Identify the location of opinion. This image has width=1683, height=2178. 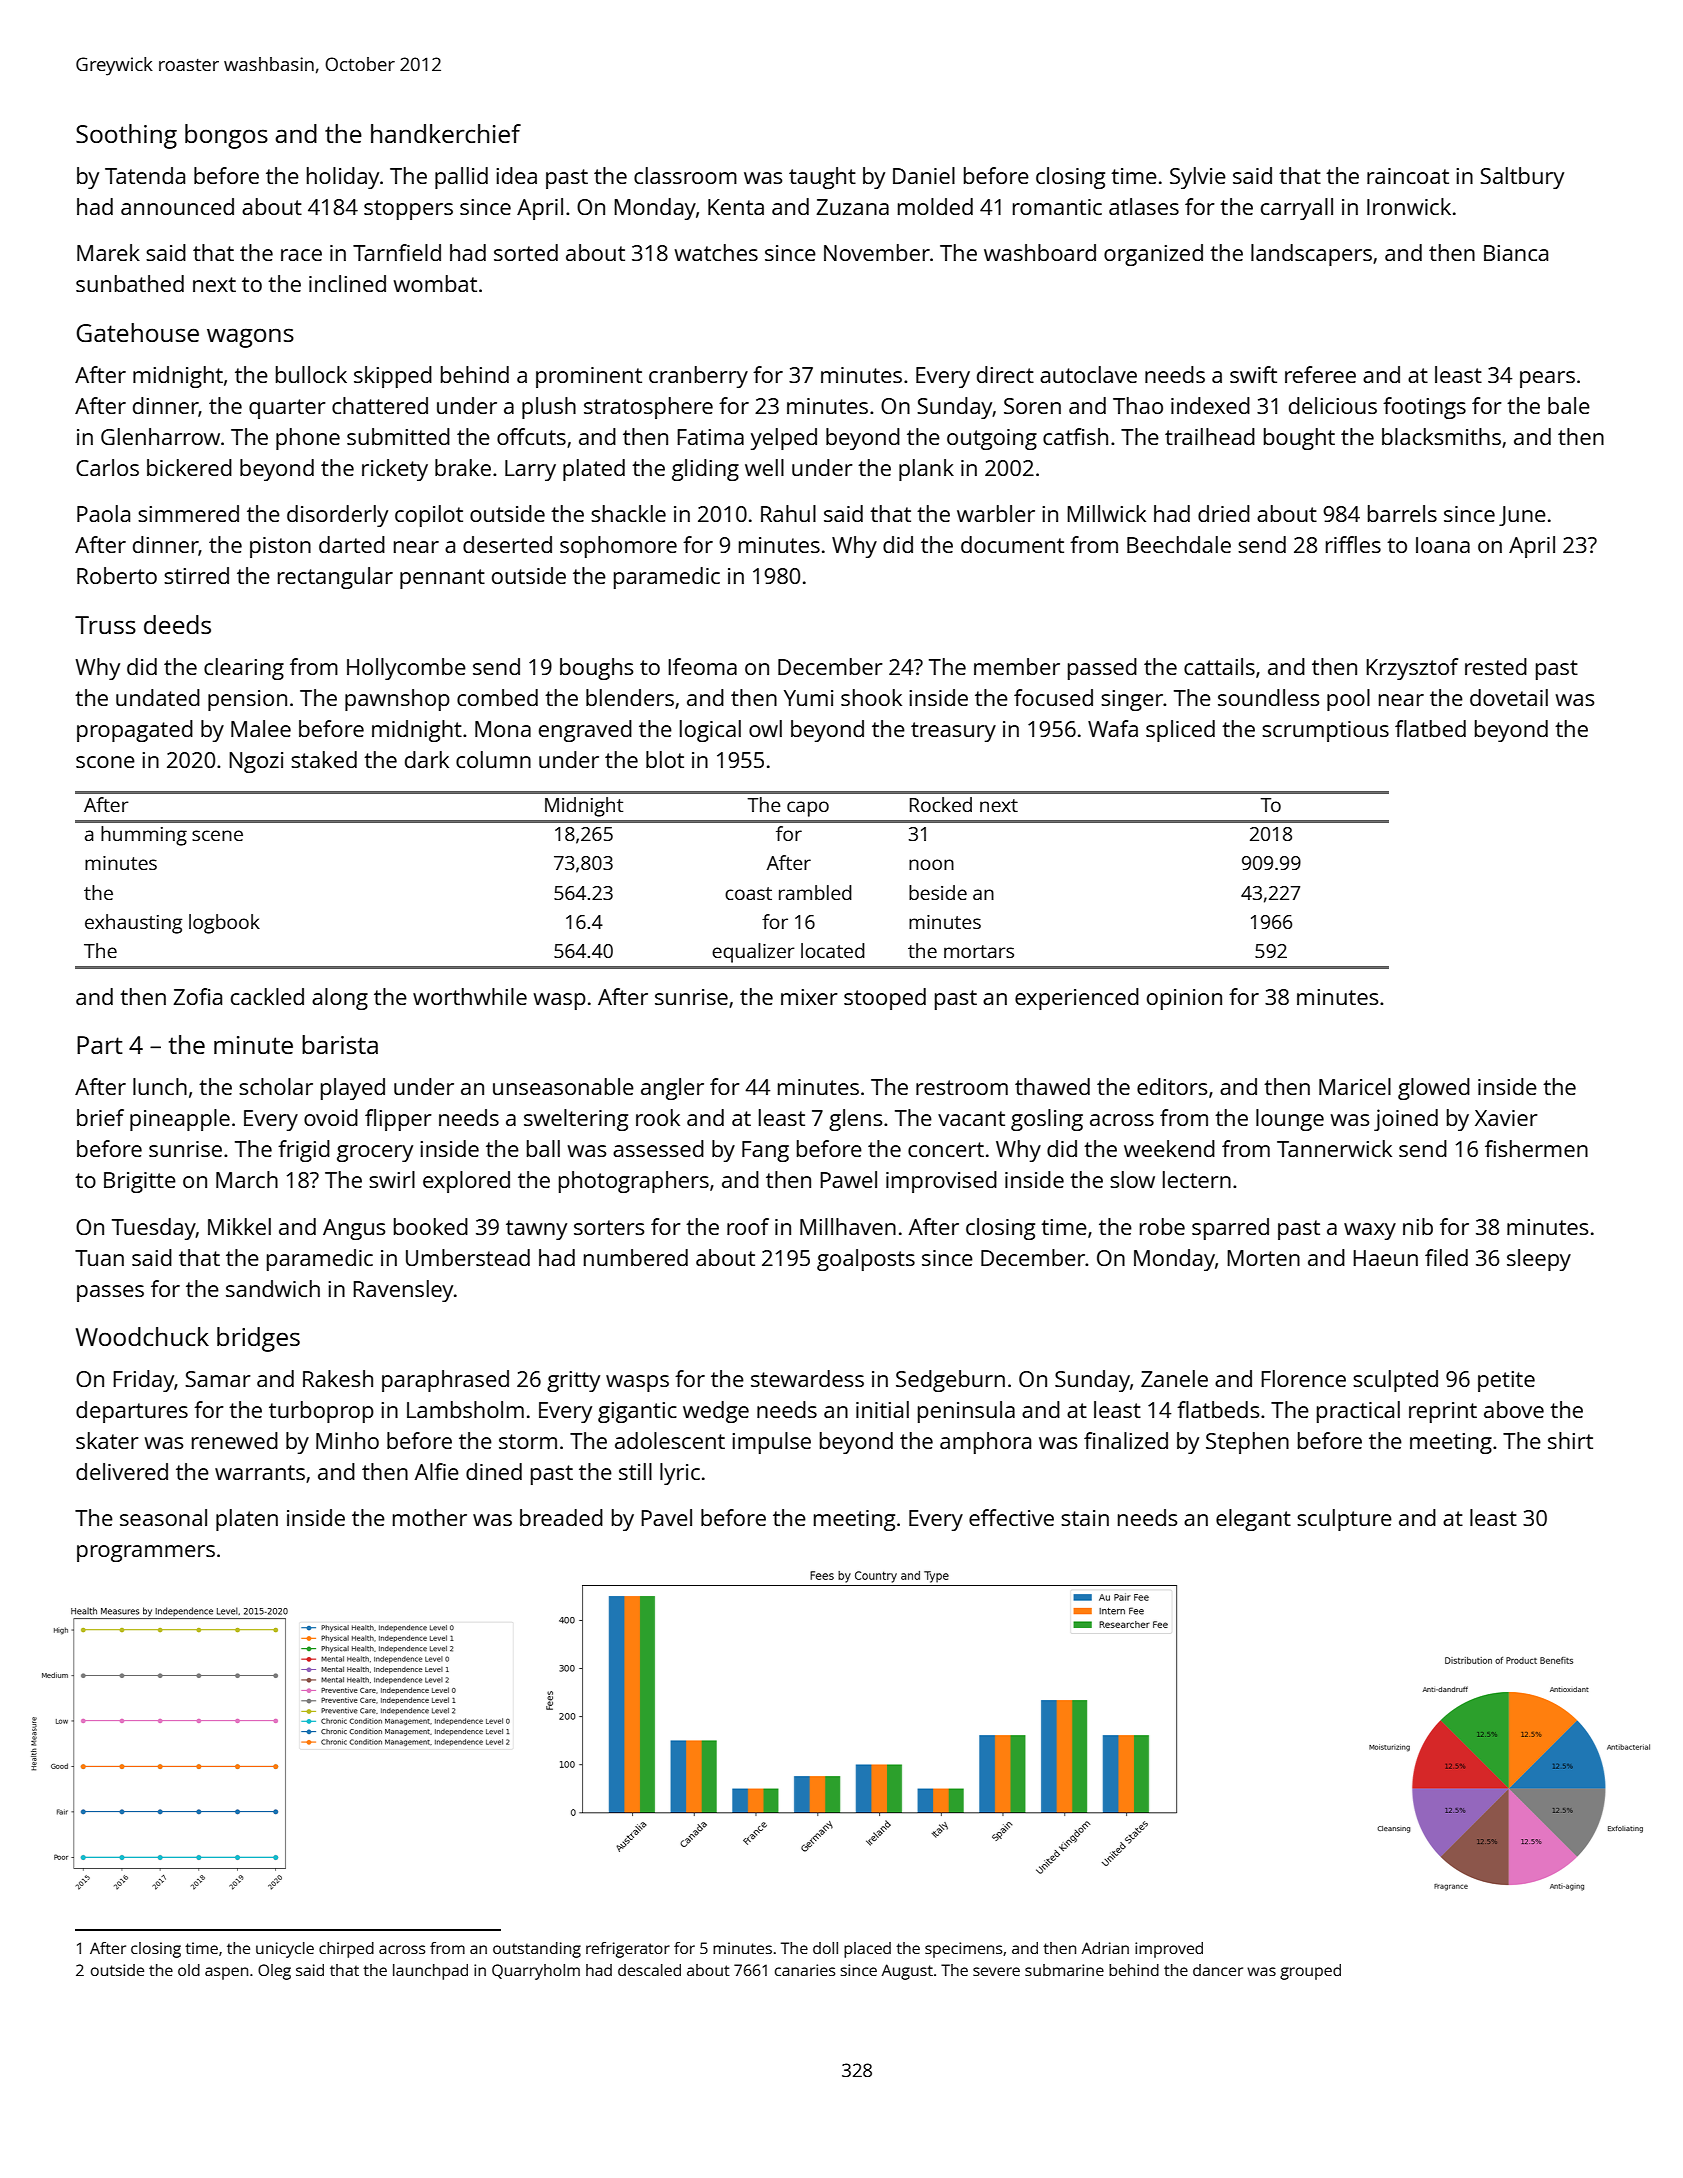
(1184, 999).
